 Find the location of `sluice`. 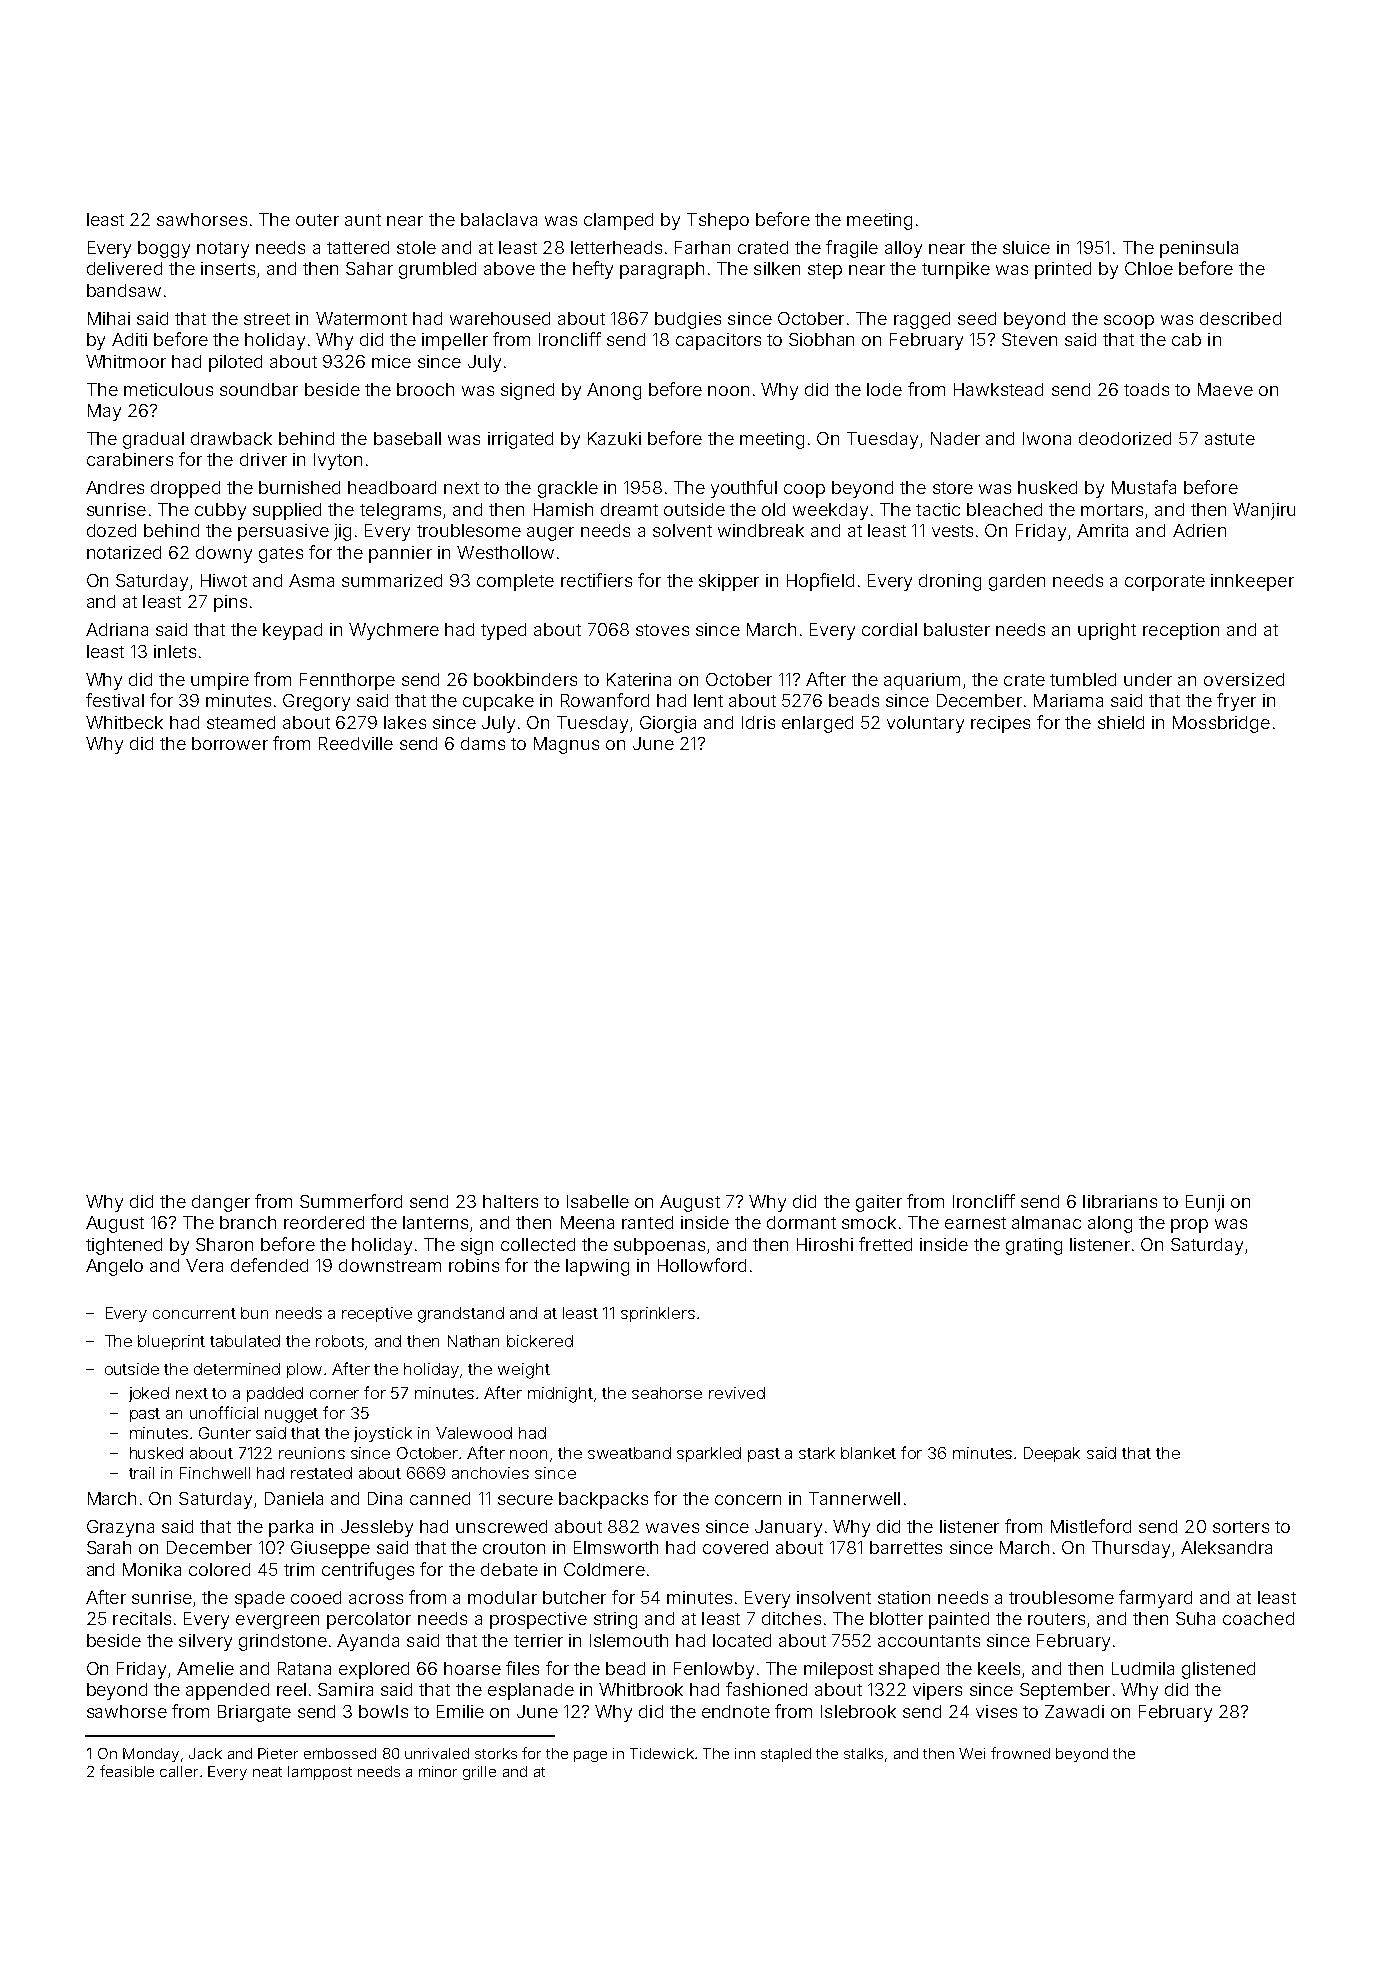

sluice is located at coordinates (1026, 247).
